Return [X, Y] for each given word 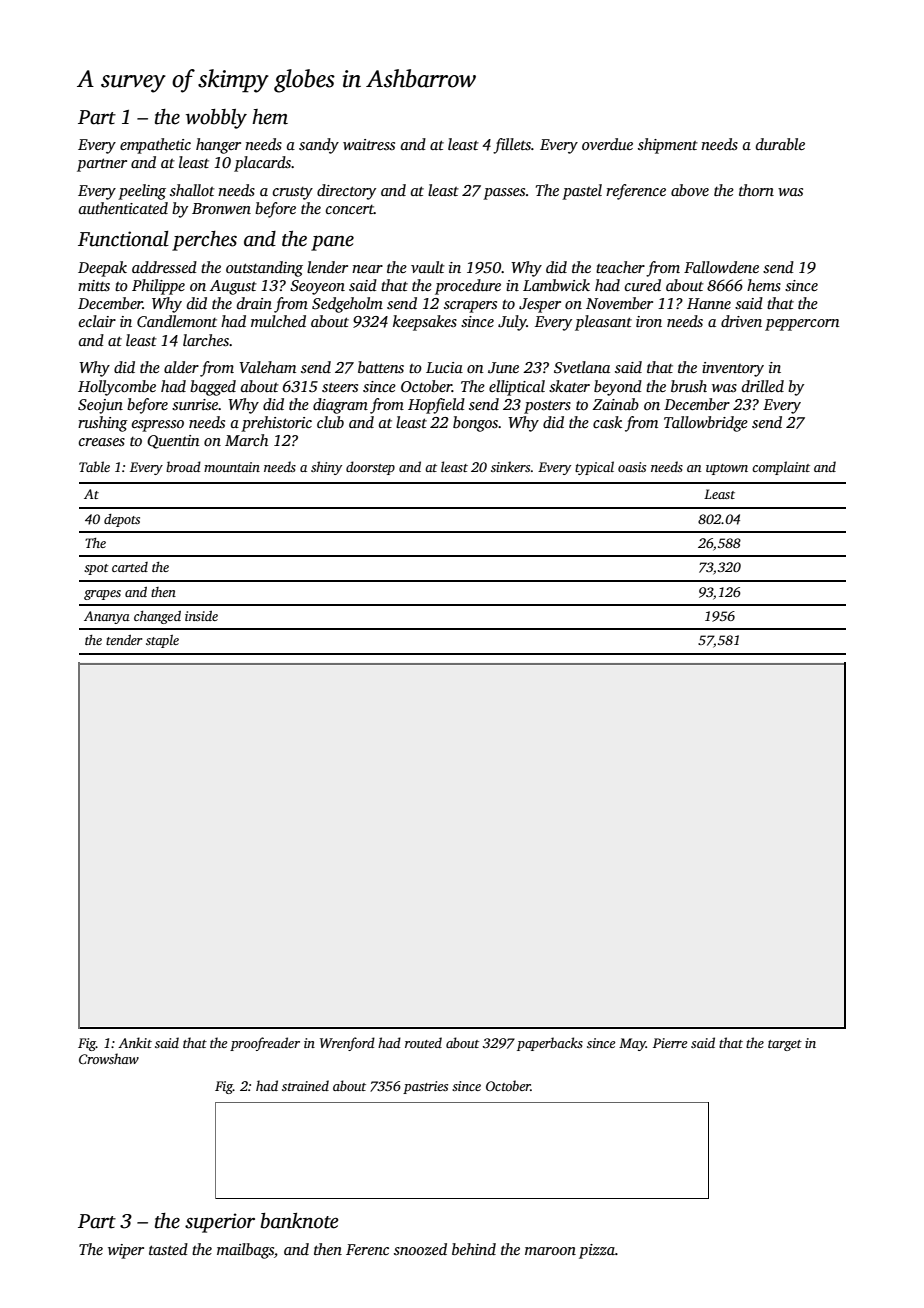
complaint [781, 468]
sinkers [510, 466]
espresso [158, 426]
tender [124, 640]
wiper [126, 1251]
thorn [756, 190]
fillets [512, 146]
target [785, 1045]
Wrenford [347, 1044]
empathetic [155, 146]
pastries [425, 1087]
